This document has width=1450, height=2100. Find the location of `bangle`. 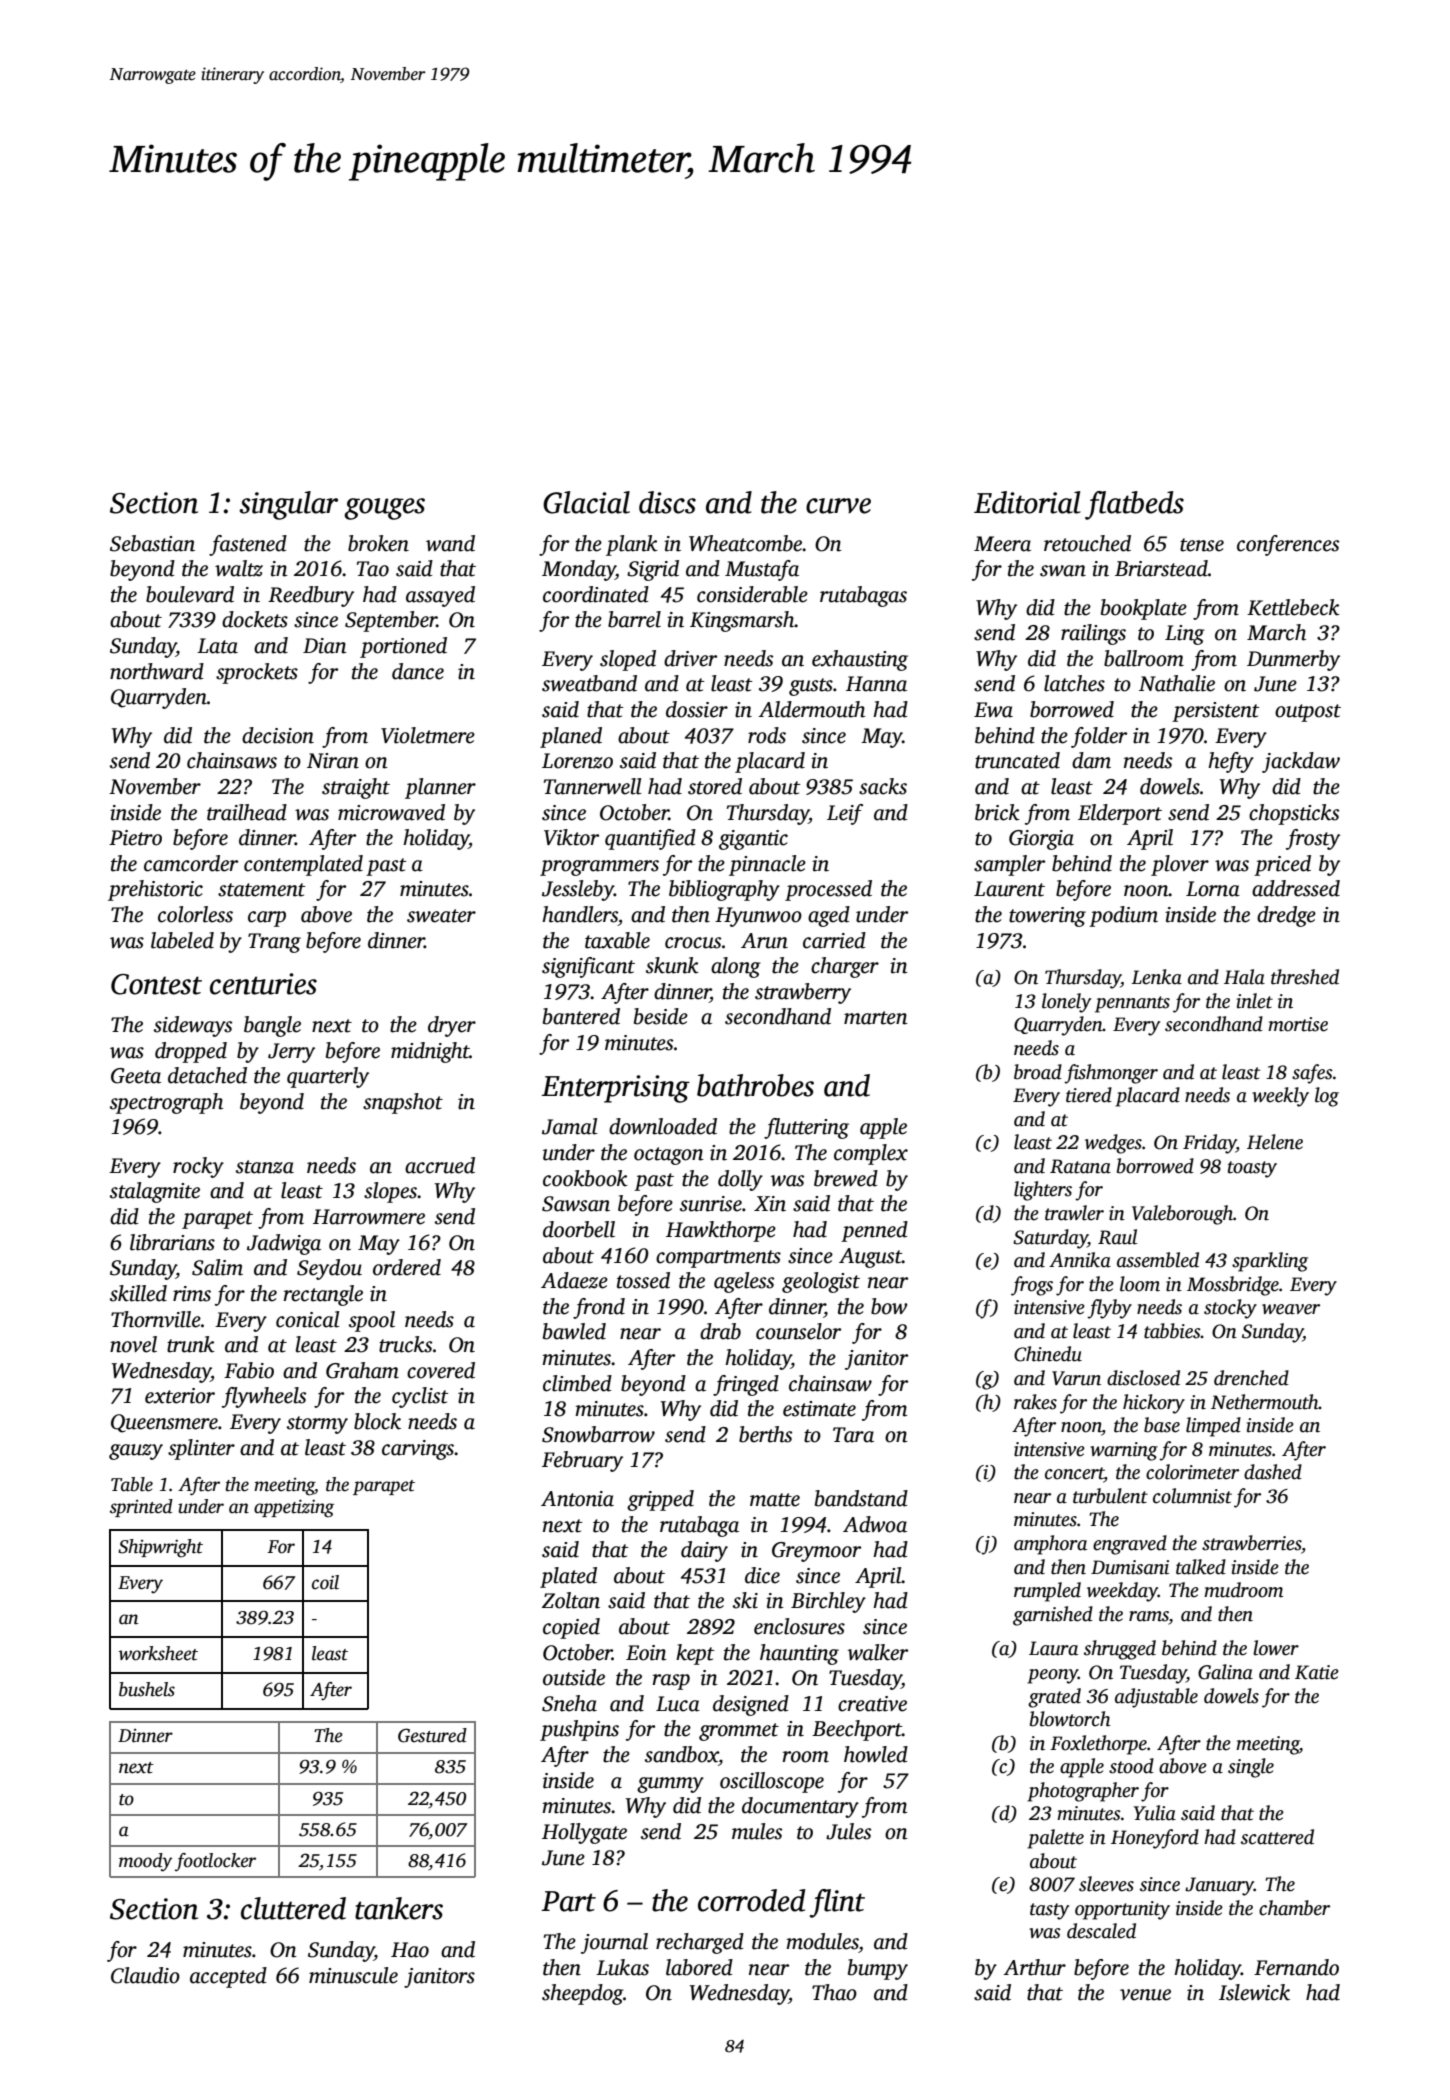

bangle is located at coordinates (272, 1026).
